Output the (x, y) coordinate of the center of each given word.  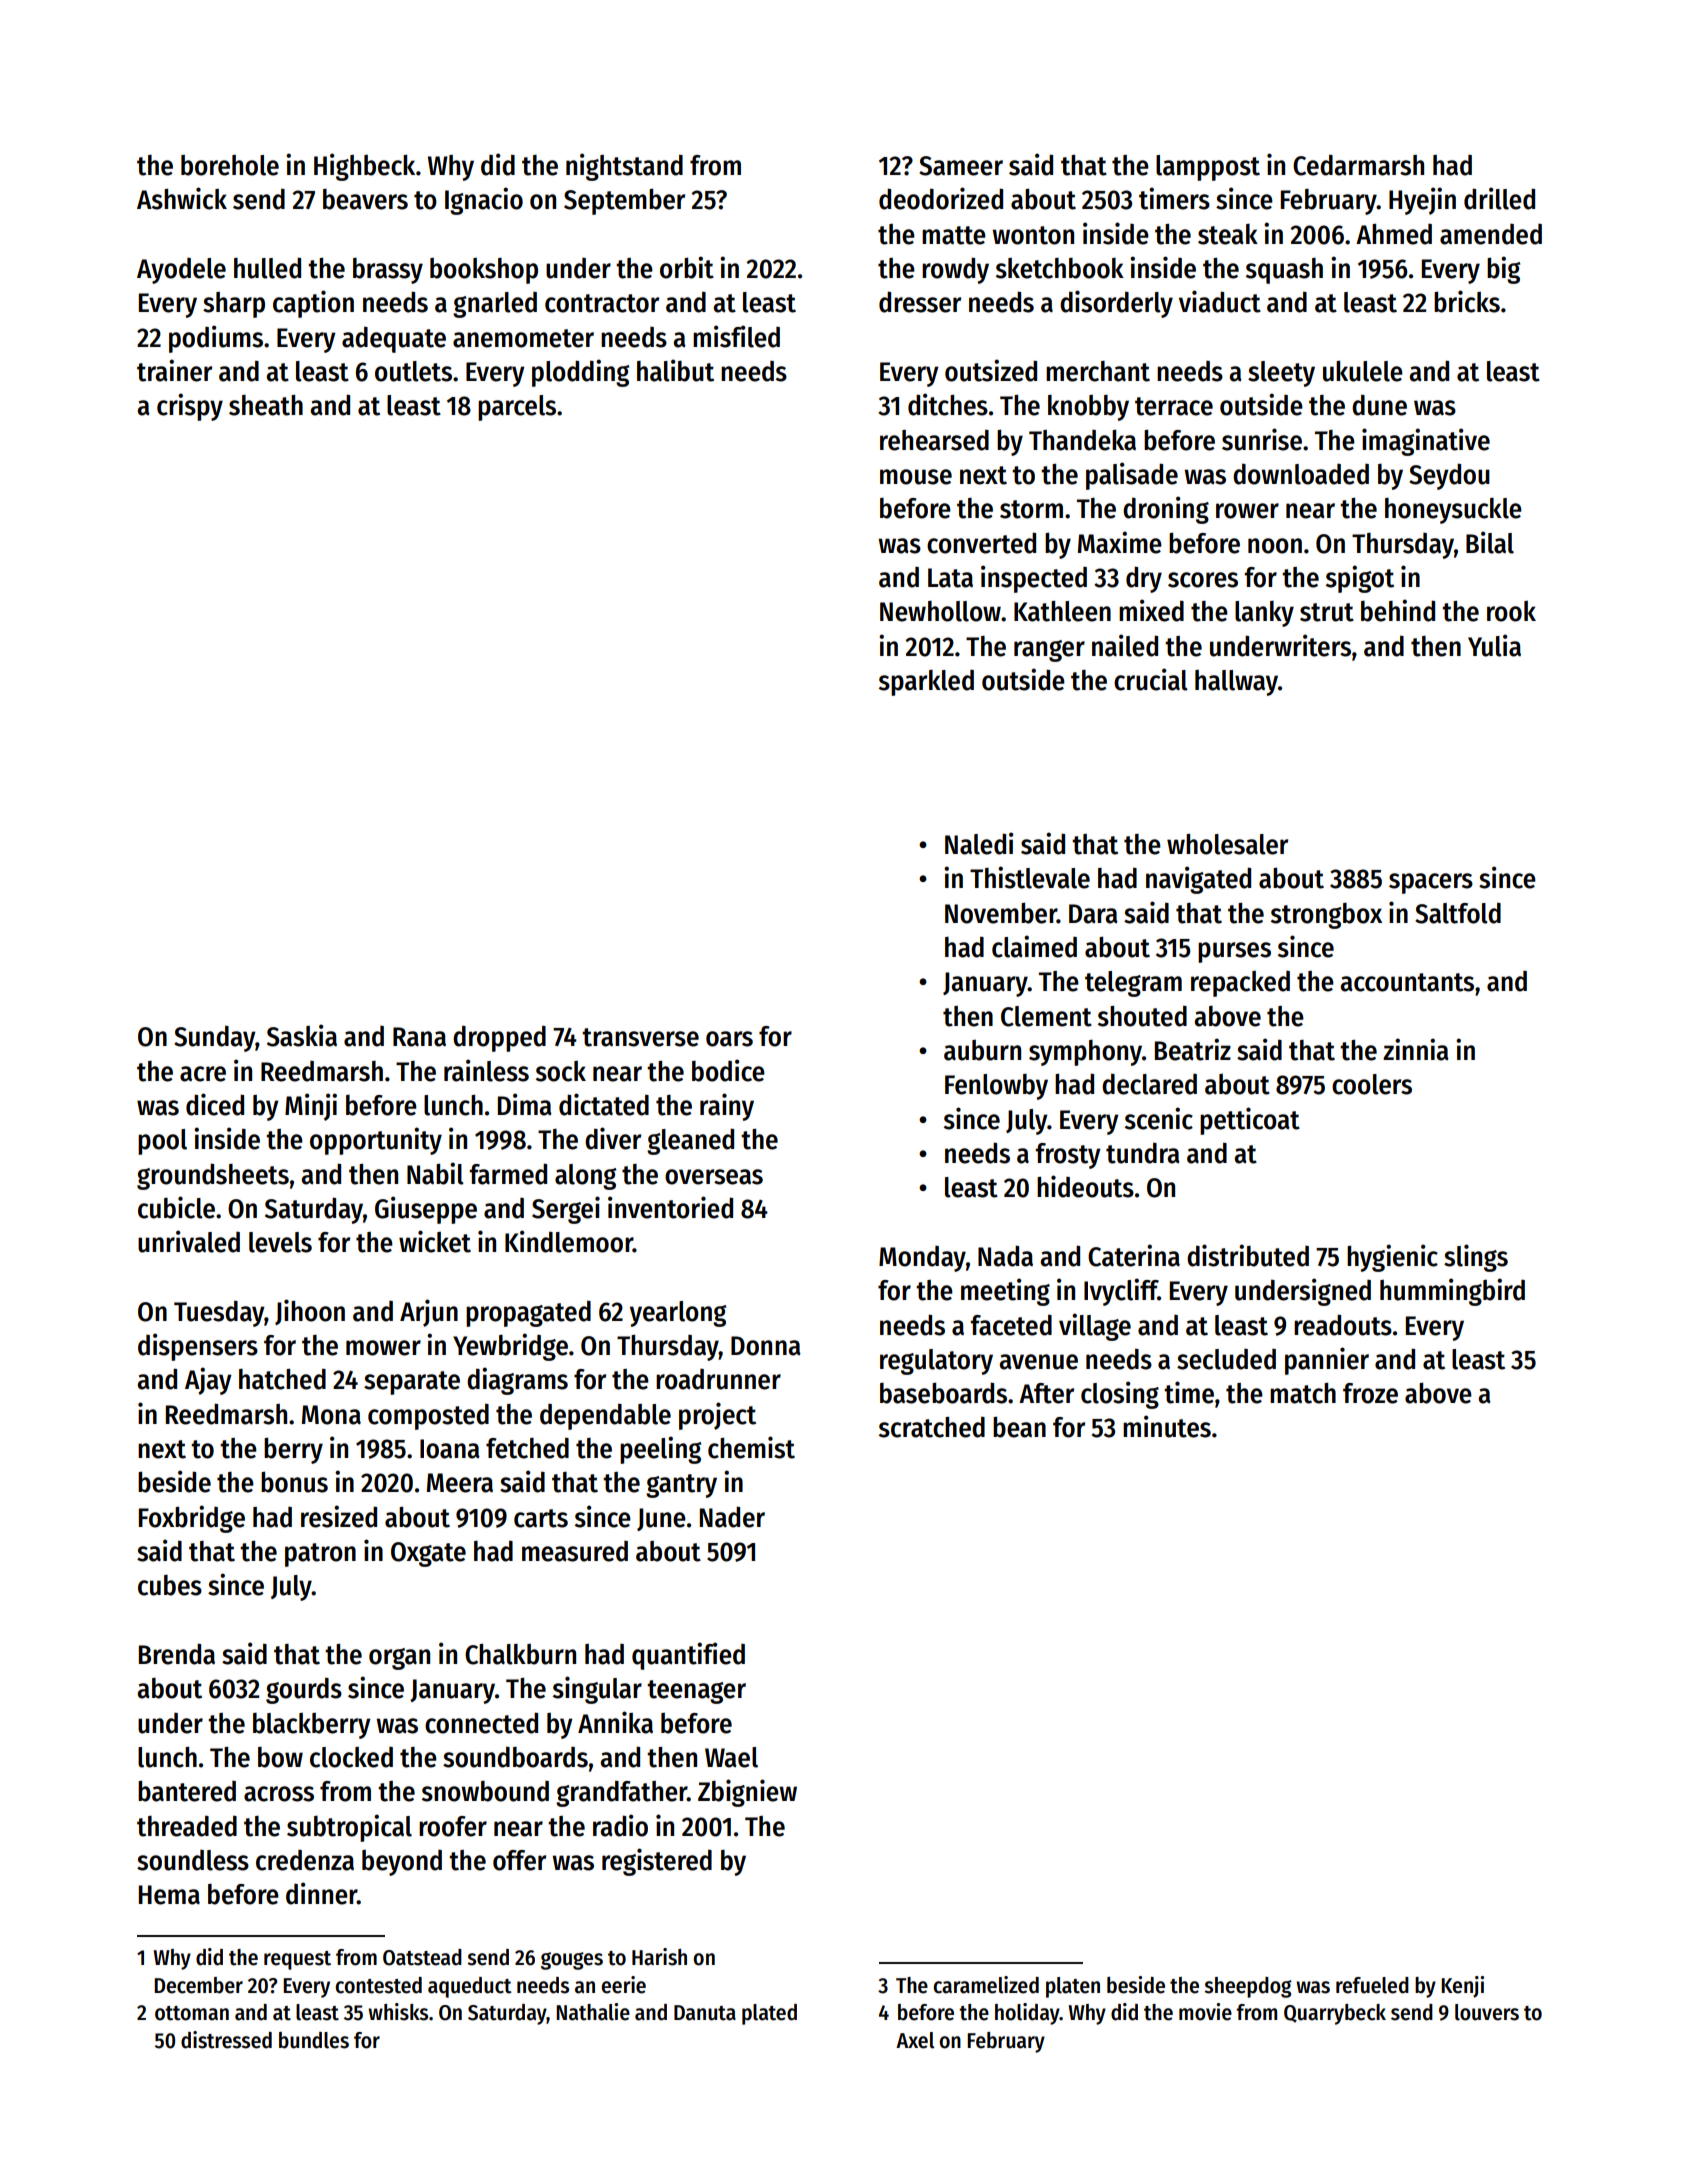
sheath (266, 405)
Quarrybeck (1335, 2014)
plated (769, 2014)
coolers (1372, 1084)
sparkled (926, 683)
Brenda (177, 1654)
